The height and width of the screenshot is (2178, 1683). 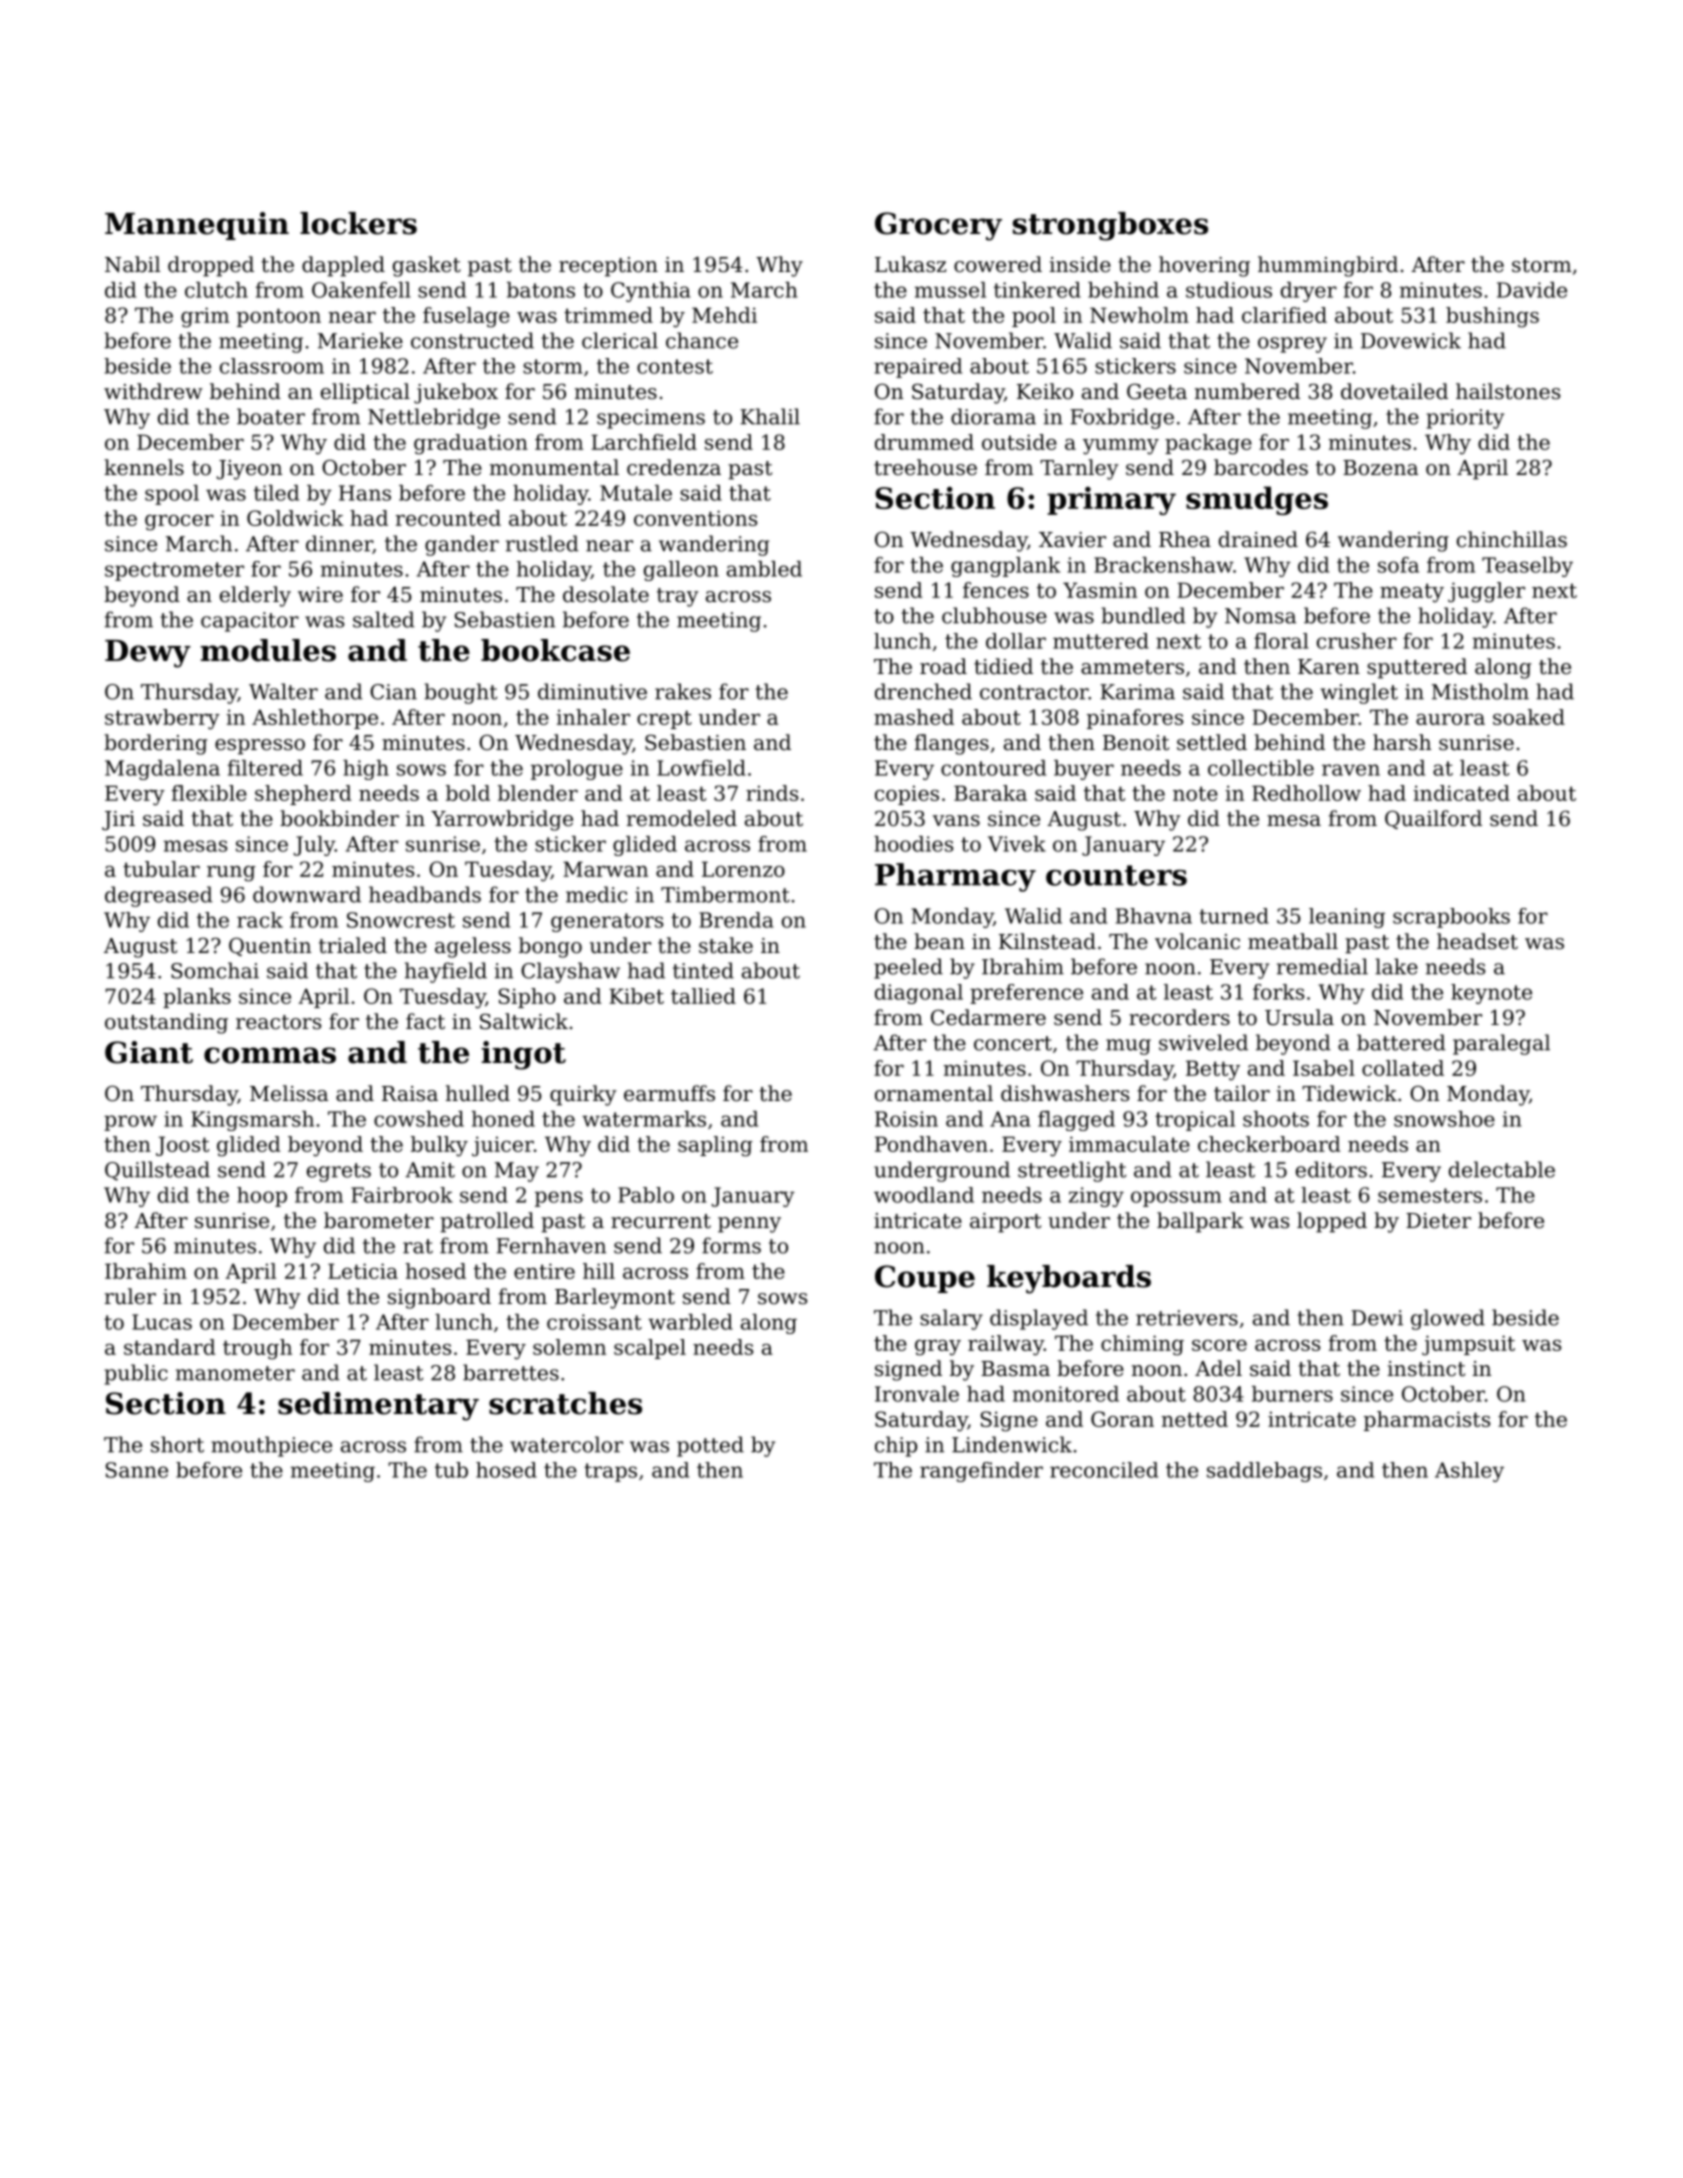 What do you see at coordinates (541, 290) in the screenshot?
I see `batons` at bounding box center [541, 290].
